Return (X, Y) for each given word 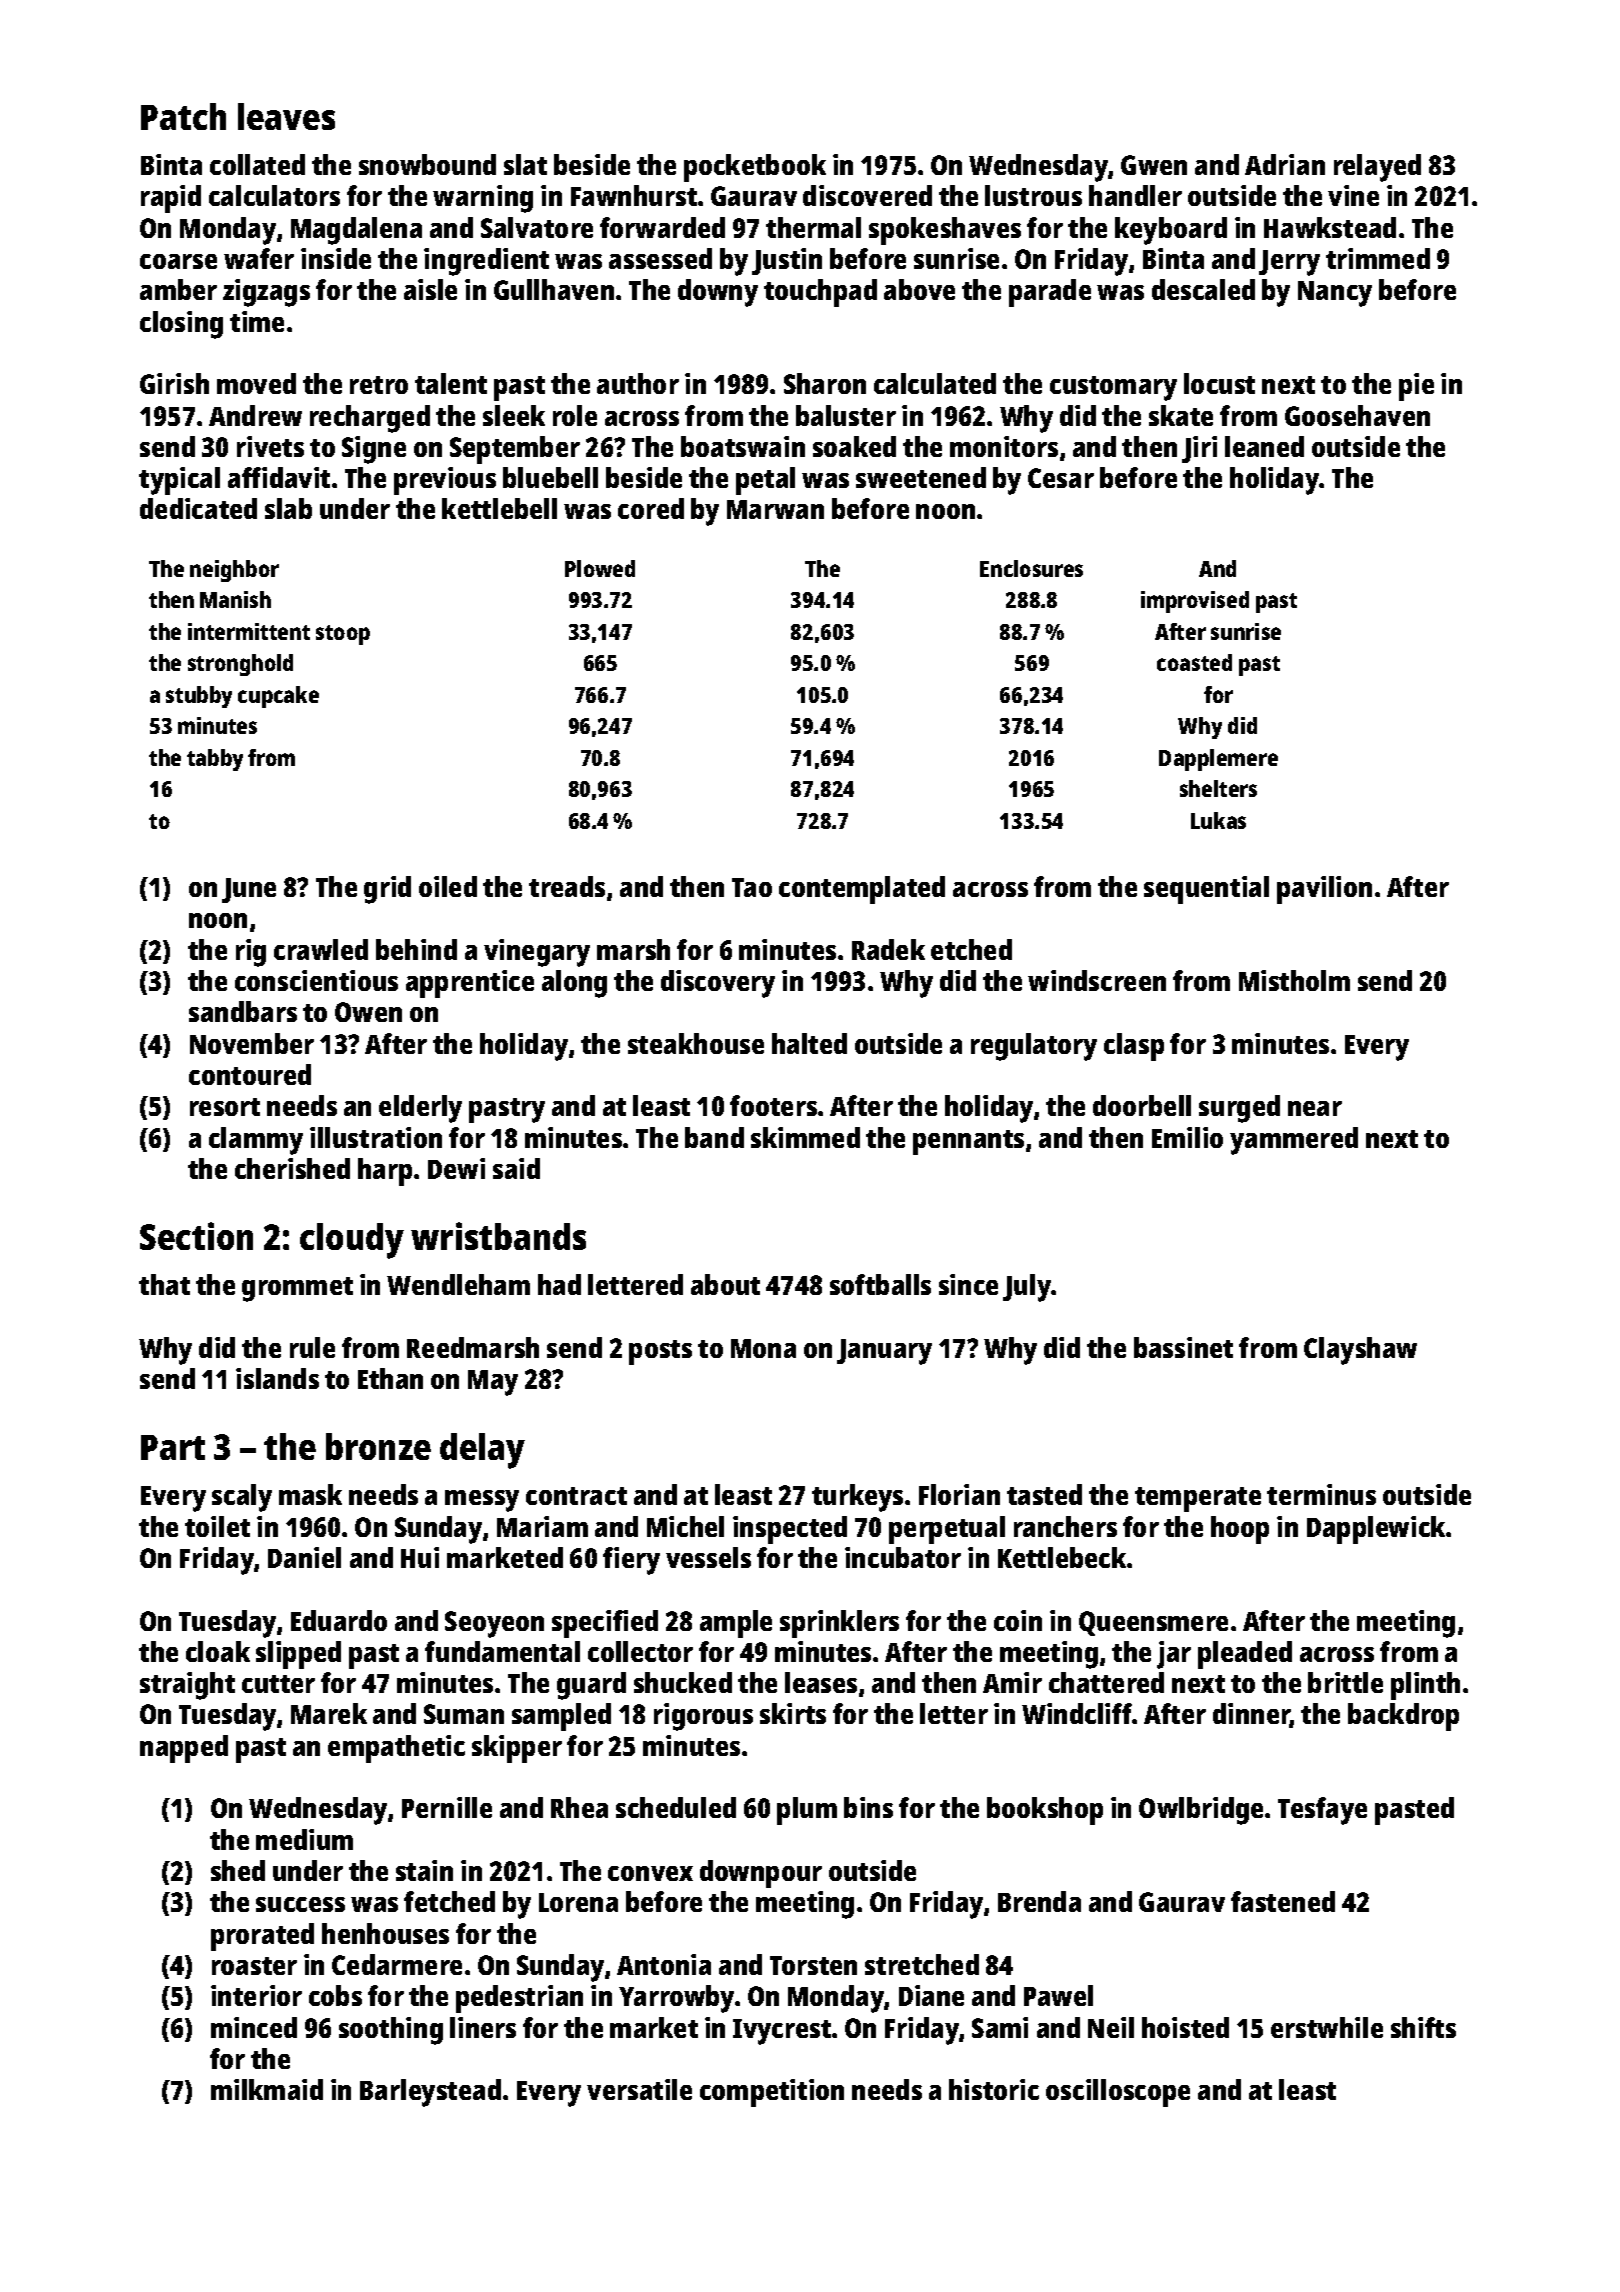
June (249, 890)
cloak (218, 1651)
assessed (660, 258)
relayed (1377, 168)
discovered (867, 195)
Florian (959, 1494)
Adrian (1285, 164)
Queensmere (1153, 1623)
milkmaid (267, 2089)
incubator (903, 1557)
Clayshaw (1360, 1351)
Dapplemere (1218, 760)
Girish (174, 383)
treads (567, 886)
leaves (286, 116)
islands (277, 1378)
